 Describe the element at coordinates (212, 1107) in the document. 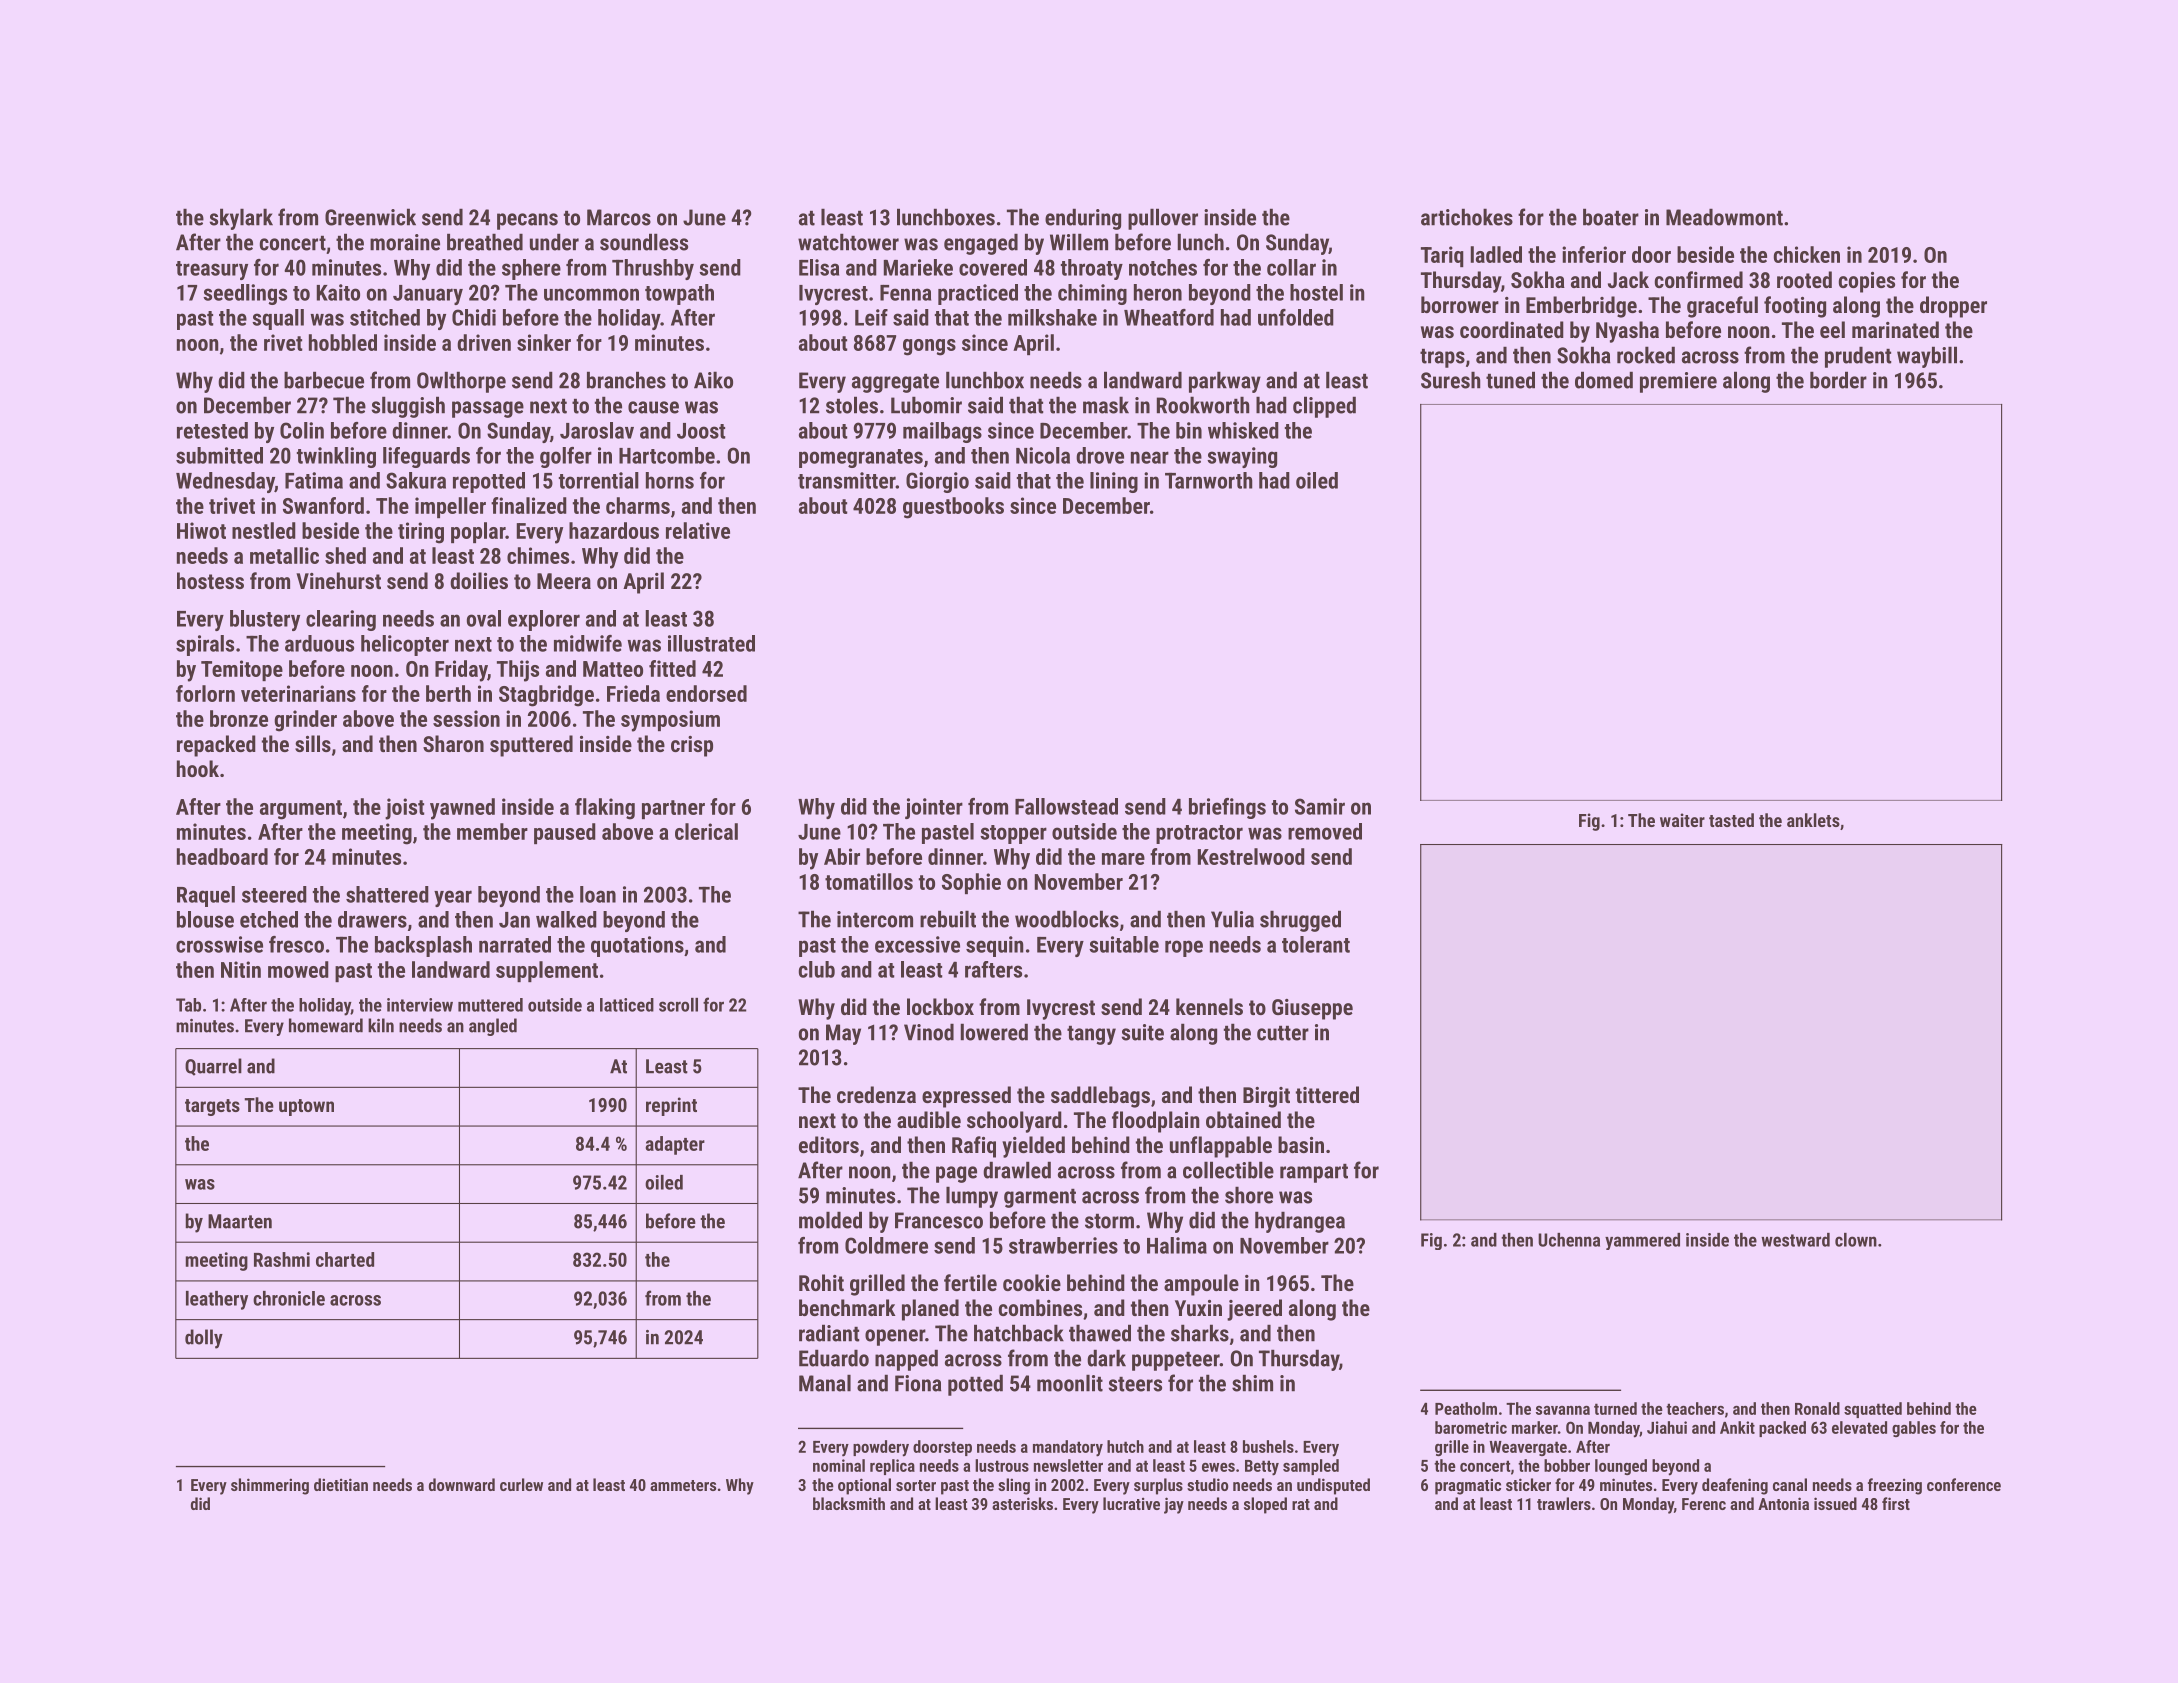

I see `targets` at that location.
